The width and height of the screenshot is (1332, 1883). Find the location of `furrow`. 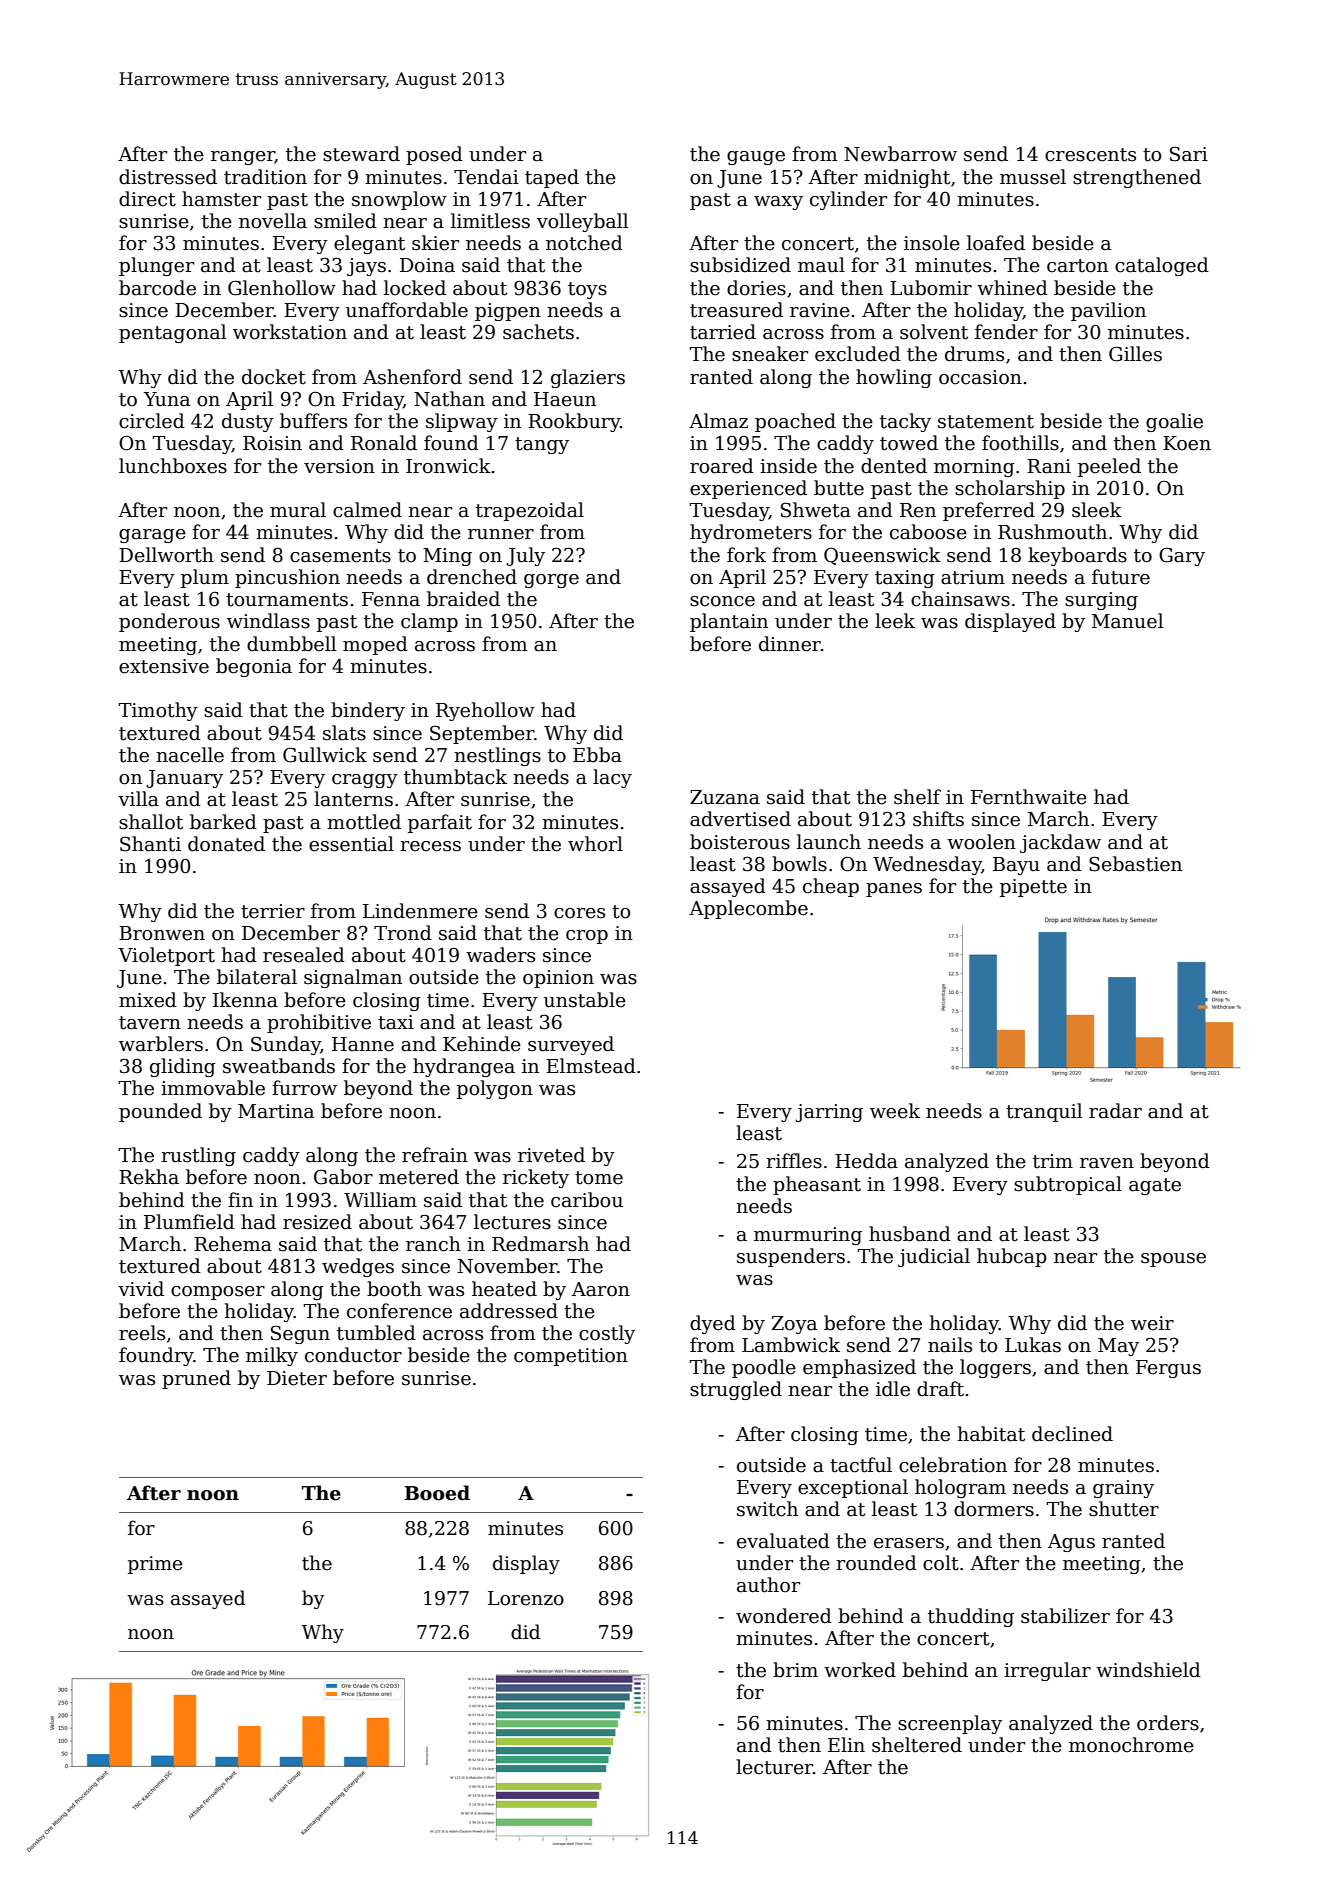

furrow is located at coordinates (304, 1088).
